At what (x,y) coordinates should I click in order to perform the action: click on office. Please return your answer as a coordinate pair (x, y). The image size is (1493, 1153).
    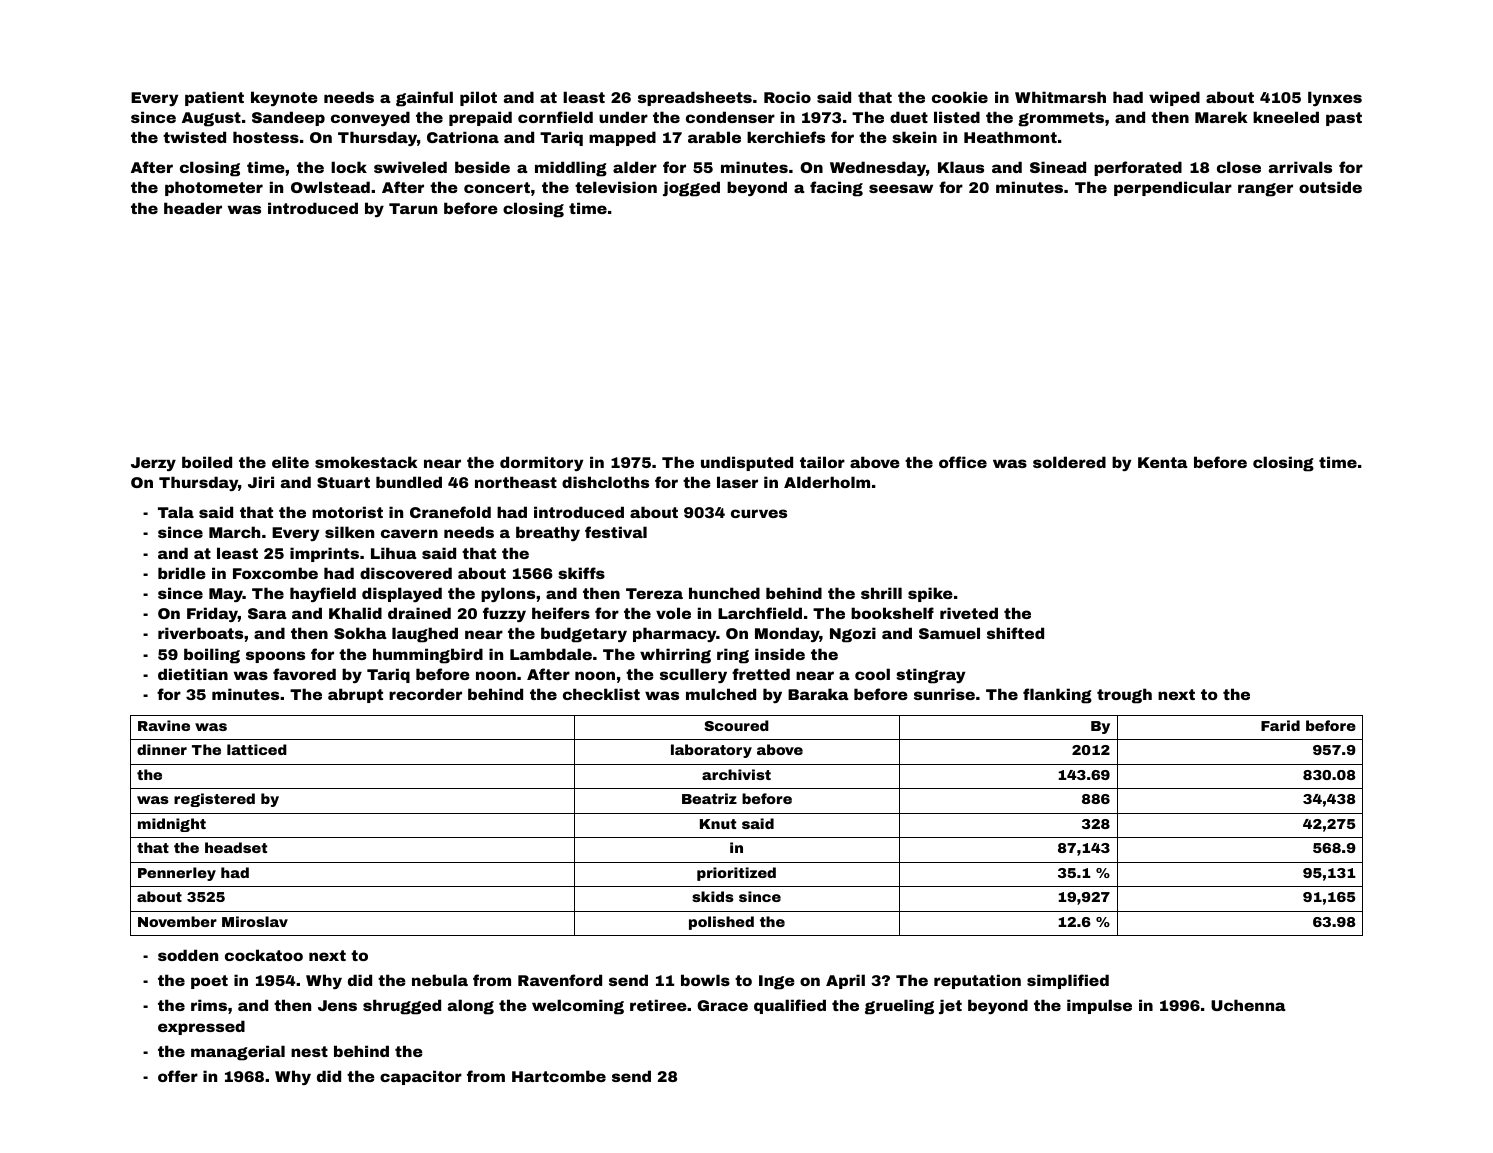
    Looking at the image, I should click on (963, 462).
